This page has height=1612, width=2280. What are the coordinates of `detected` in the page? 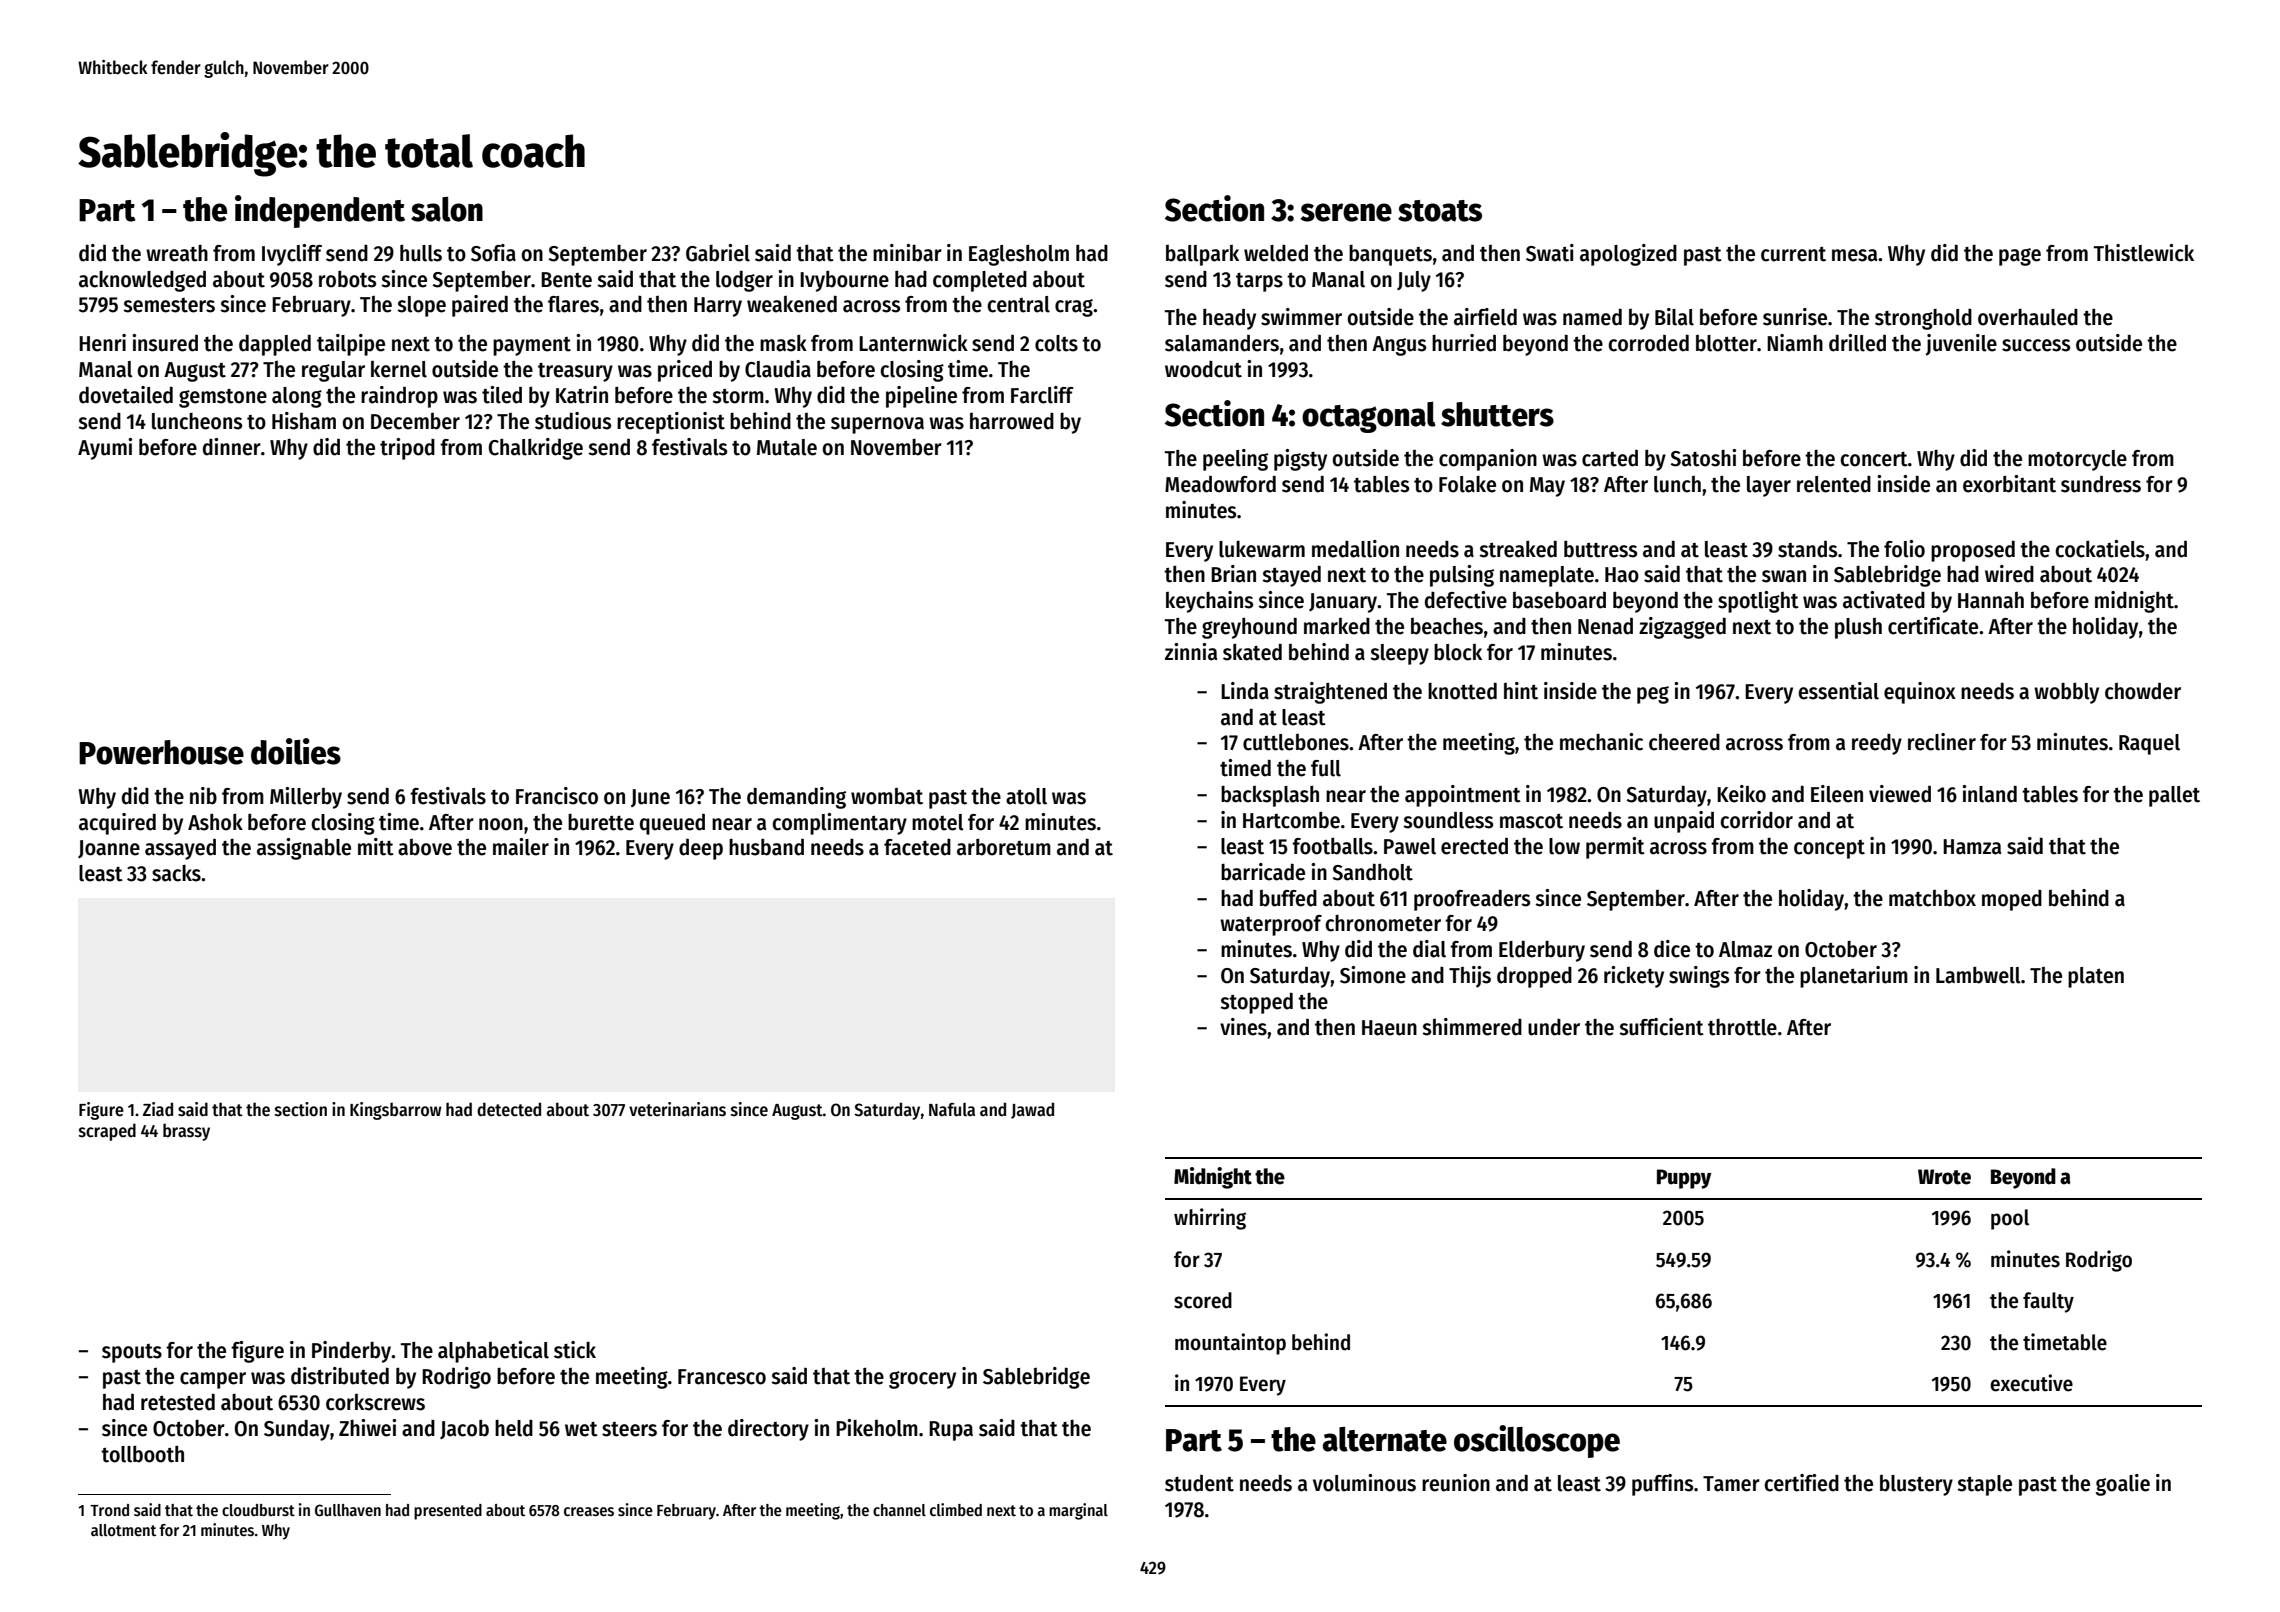 It's located at (509, 1109).
